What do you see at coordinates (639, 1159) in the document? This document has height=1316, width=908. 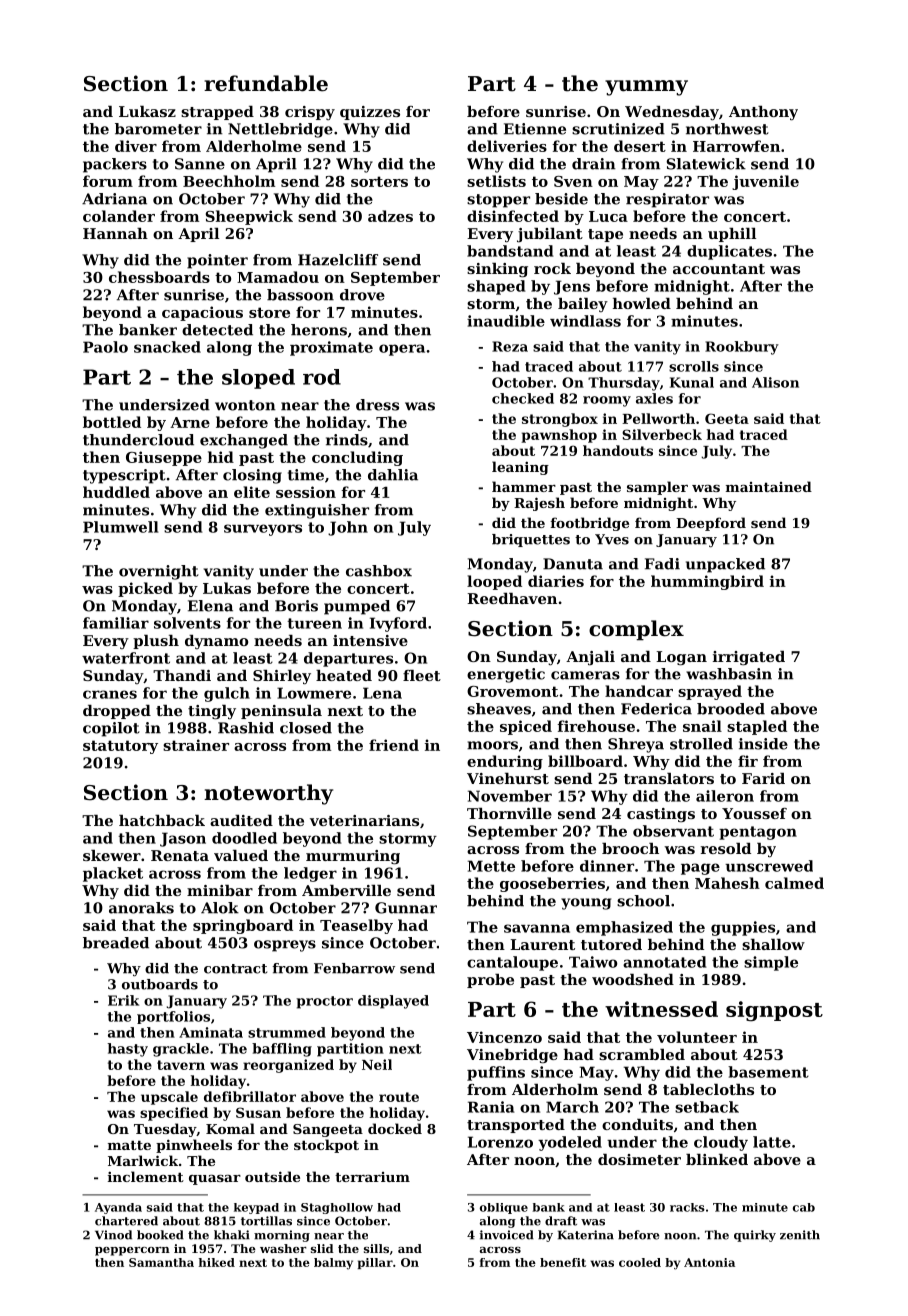 I see `dosimeter` at bounding box center [639, 1159].
